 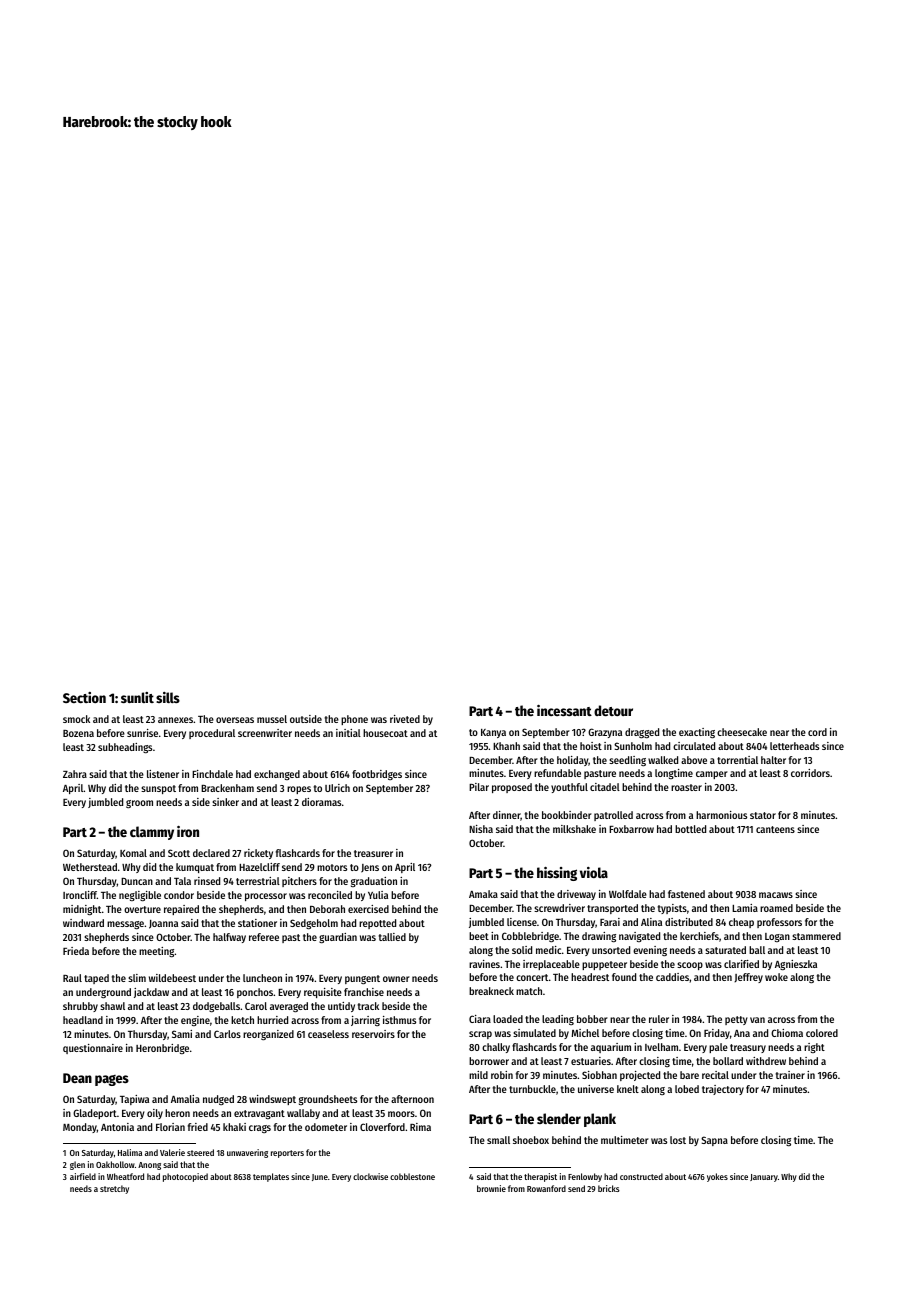 I want to click on milkshake, so click(x=574, y=829).
